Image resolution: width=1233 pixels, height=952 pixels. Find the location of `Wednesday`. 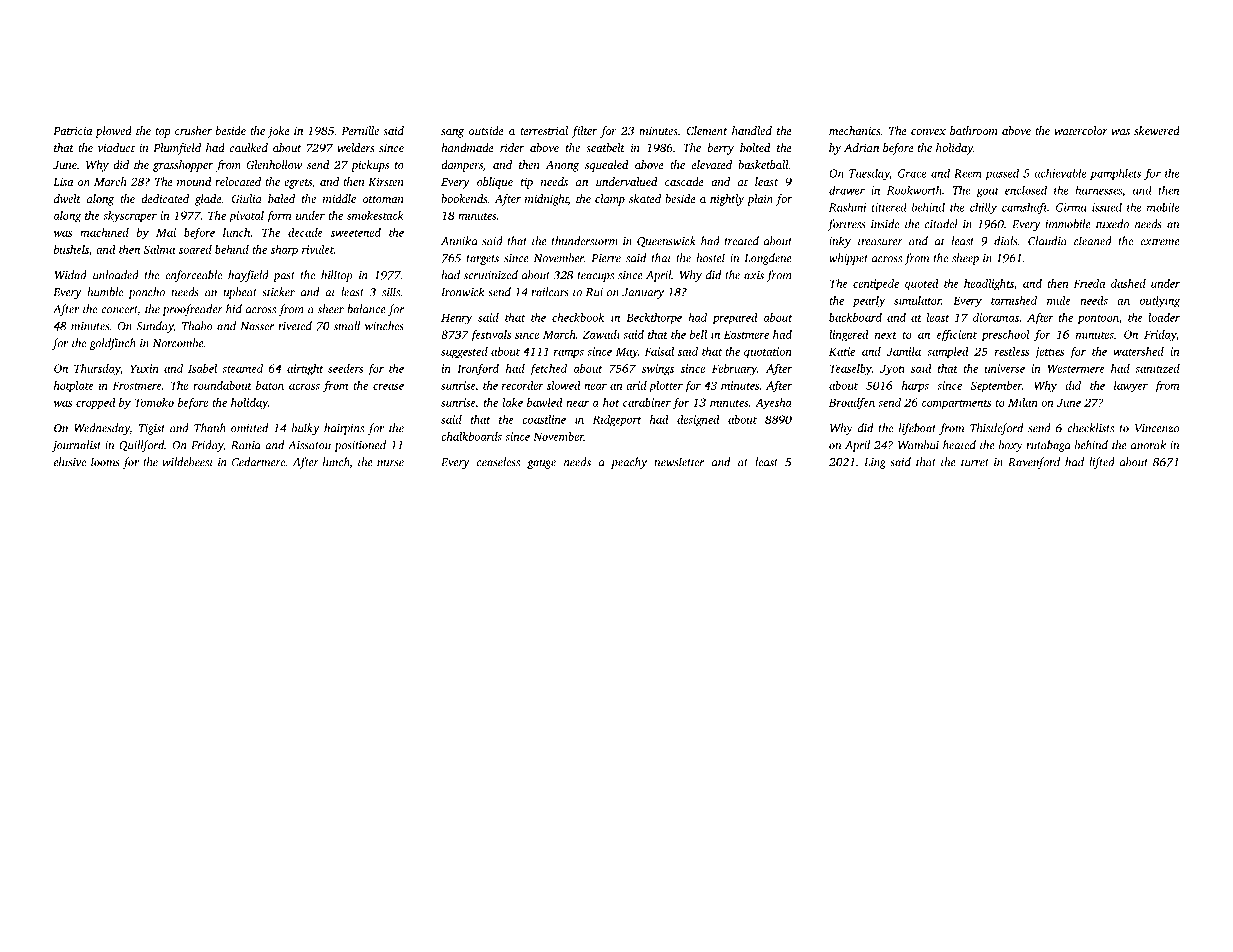

Wednesday is located at coordinates (102, 429).
